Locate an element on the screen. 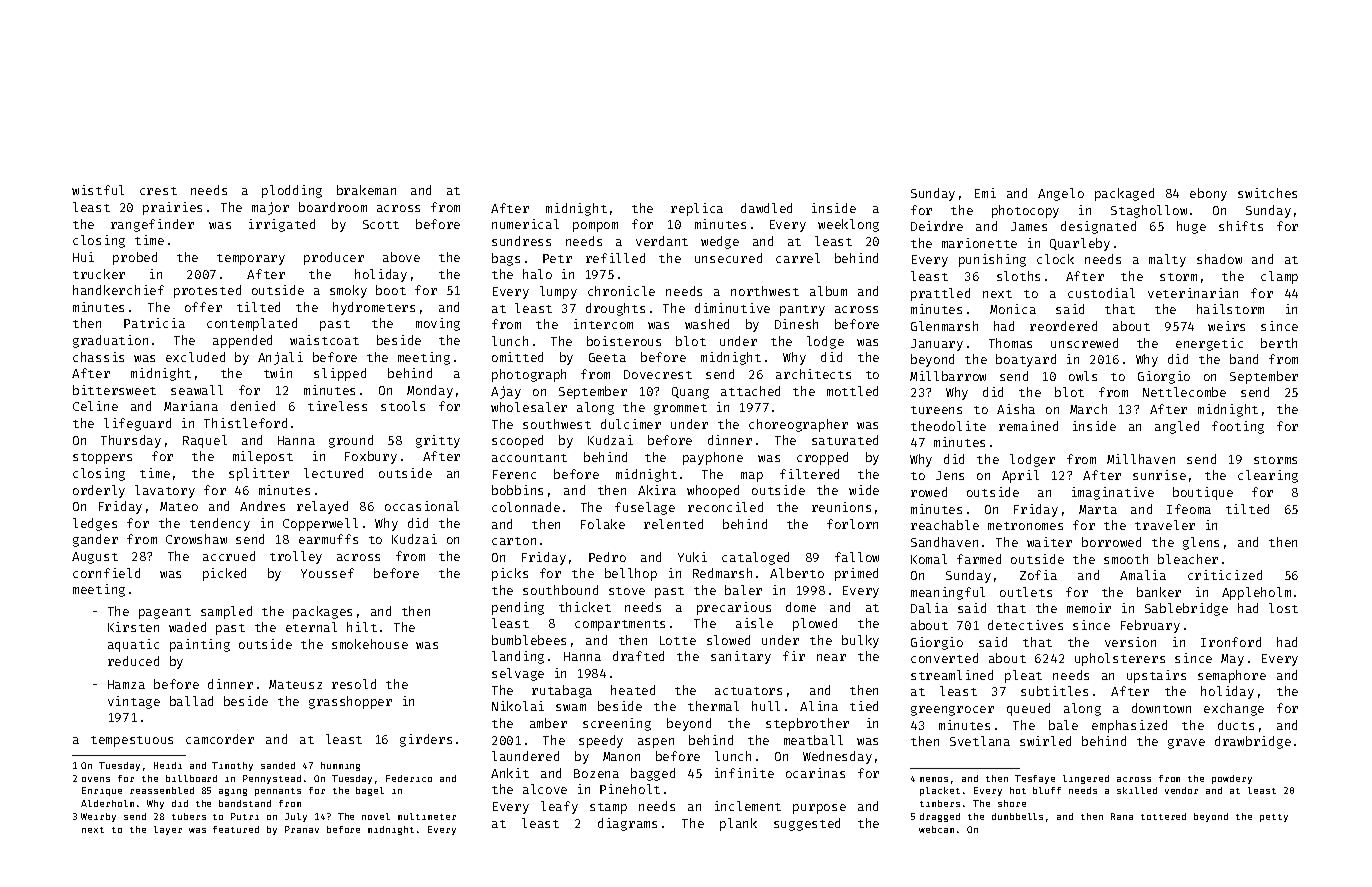 The image size is (1372, 887). seawall is located at coordinates (197, 390).
